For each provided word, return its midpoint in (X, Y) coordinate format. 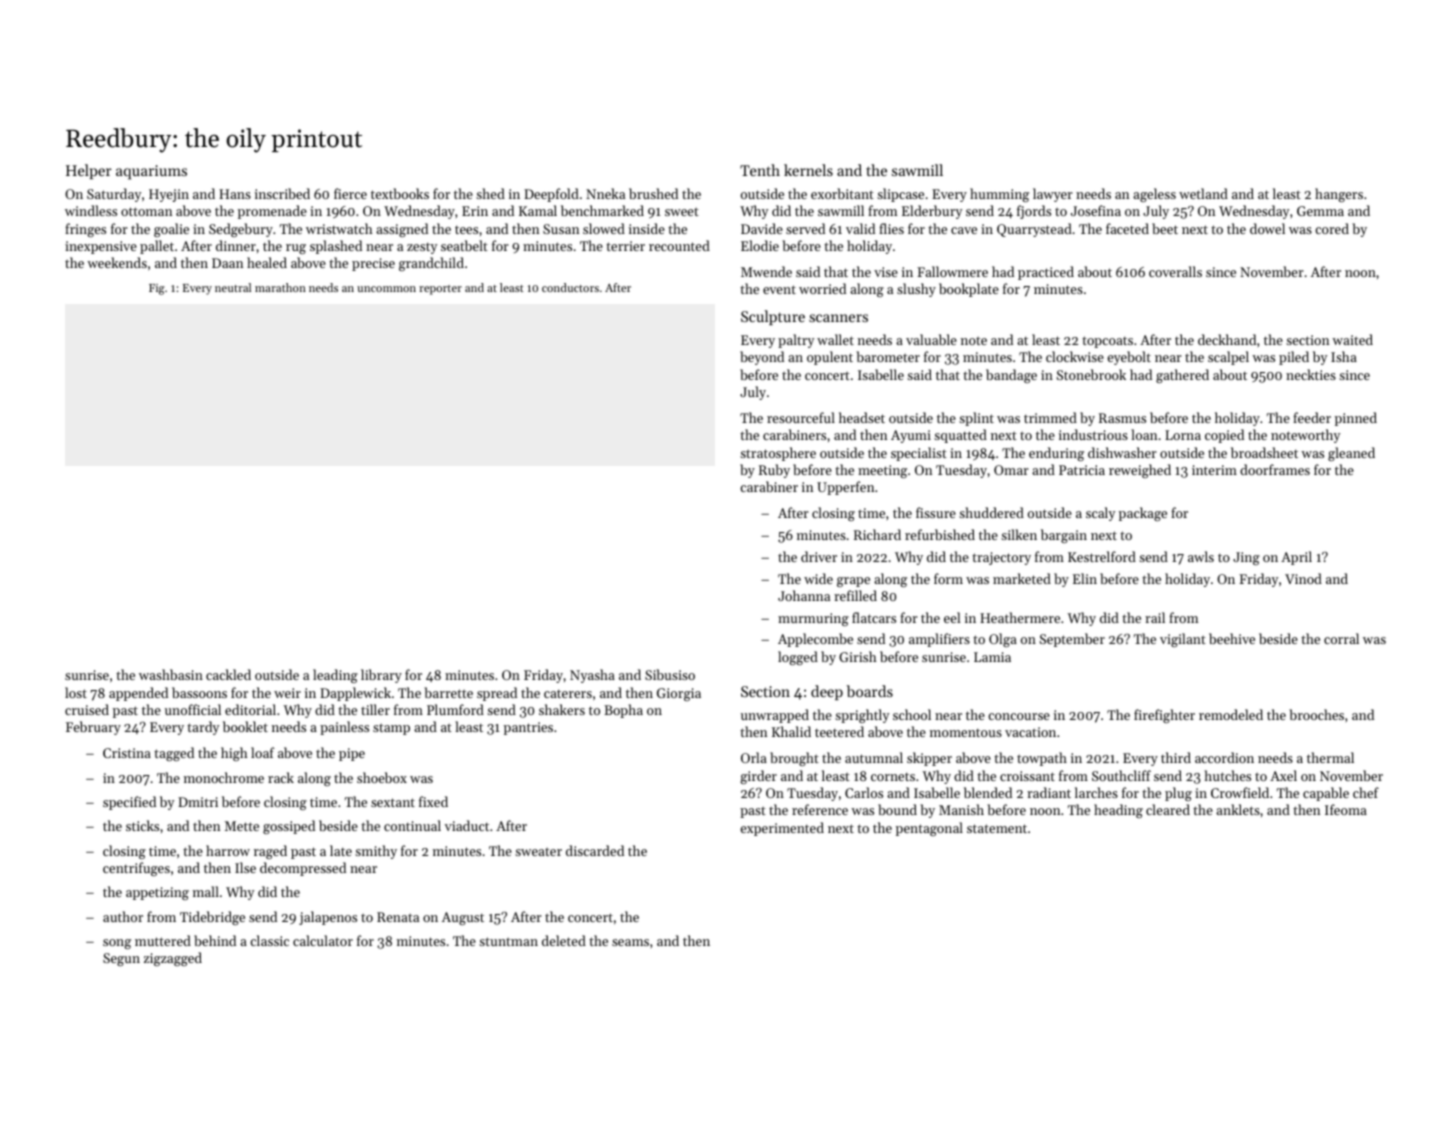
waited (1352, 339)
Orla (754, 757)
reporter (440, 290)
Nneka (605, 193)
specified (129, 803)
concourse (1019, 716)
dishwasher (1122, 452)
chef (1366, 792)
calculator (323, 940)
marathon (280, 287)
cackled (228, 674)
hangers (1339, 195)
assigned (402, 230)
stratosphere (778, 454)
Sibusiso (670, 674)
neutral (233, 287)
